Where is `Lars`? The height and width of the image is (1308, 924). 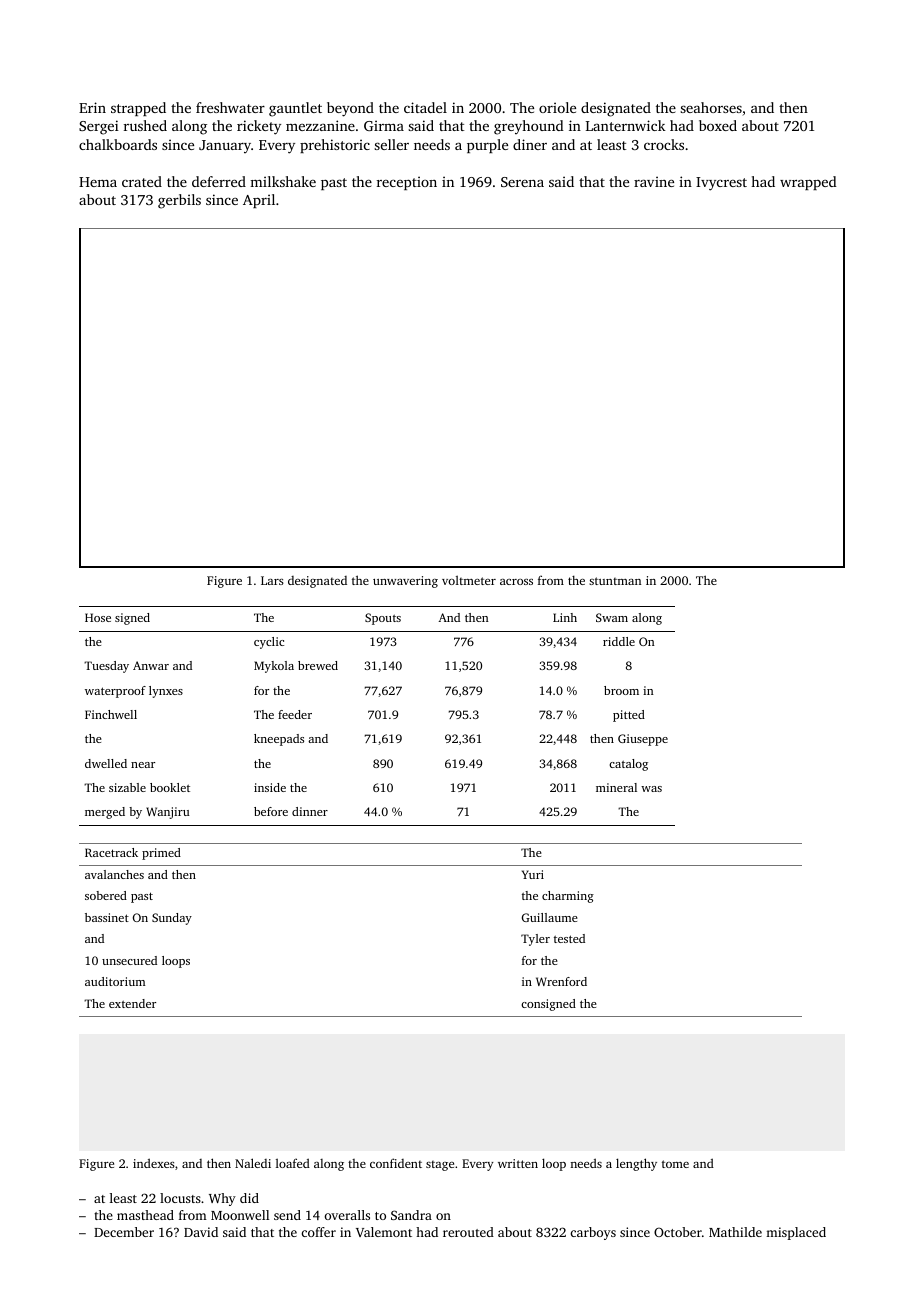
Lars is located at coordinates (272, 580).
